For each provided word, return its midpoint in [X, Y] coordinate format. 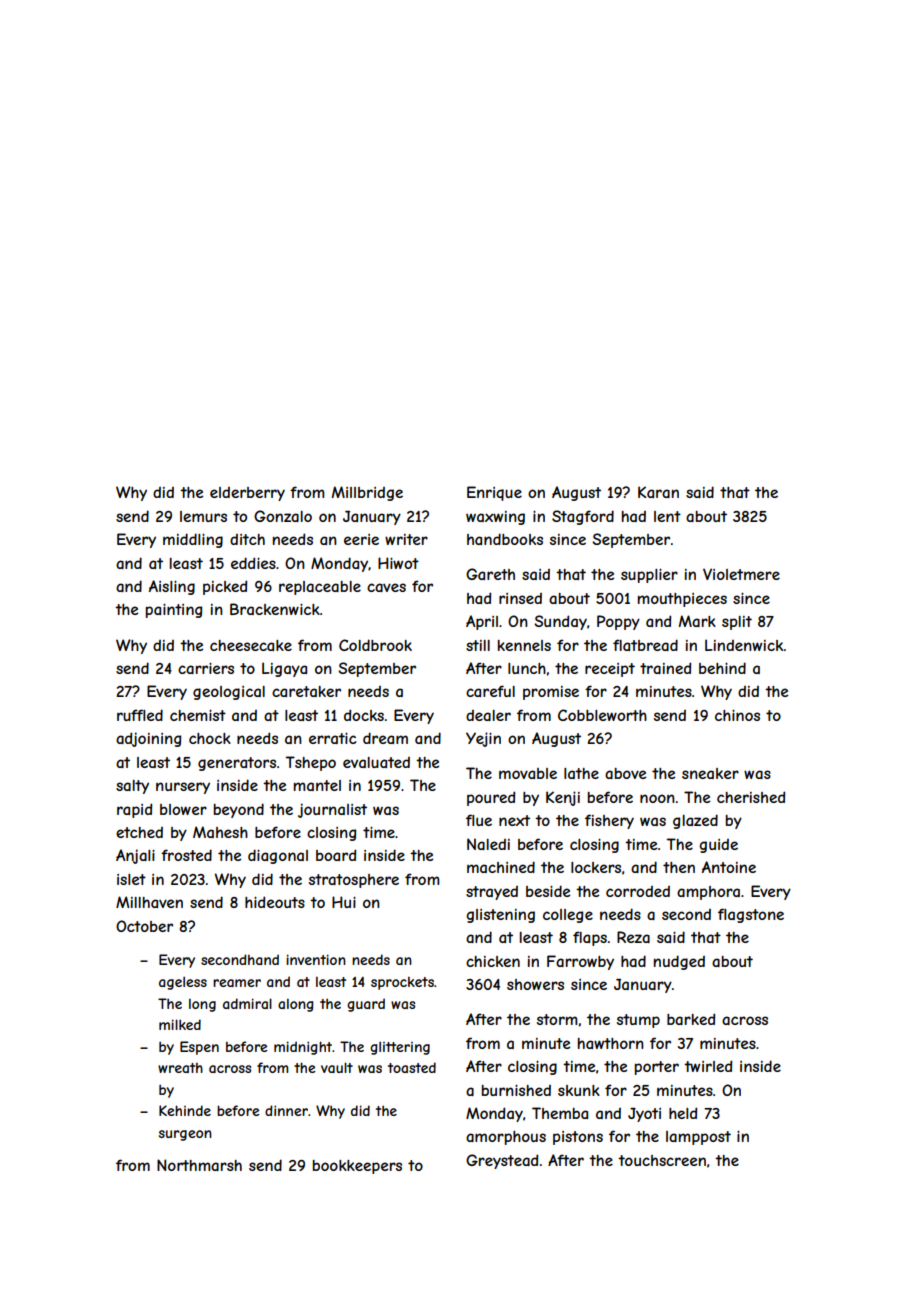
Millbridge [367, 493]
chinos [737, 715]
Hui [344, 902]
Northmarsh [199, 1165]
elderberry [247, 494]
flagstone [751, 915]
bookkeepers [357, 1167]
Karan [658, 492]
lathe [581, 773]
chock [210, 738]
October [144, 926]
